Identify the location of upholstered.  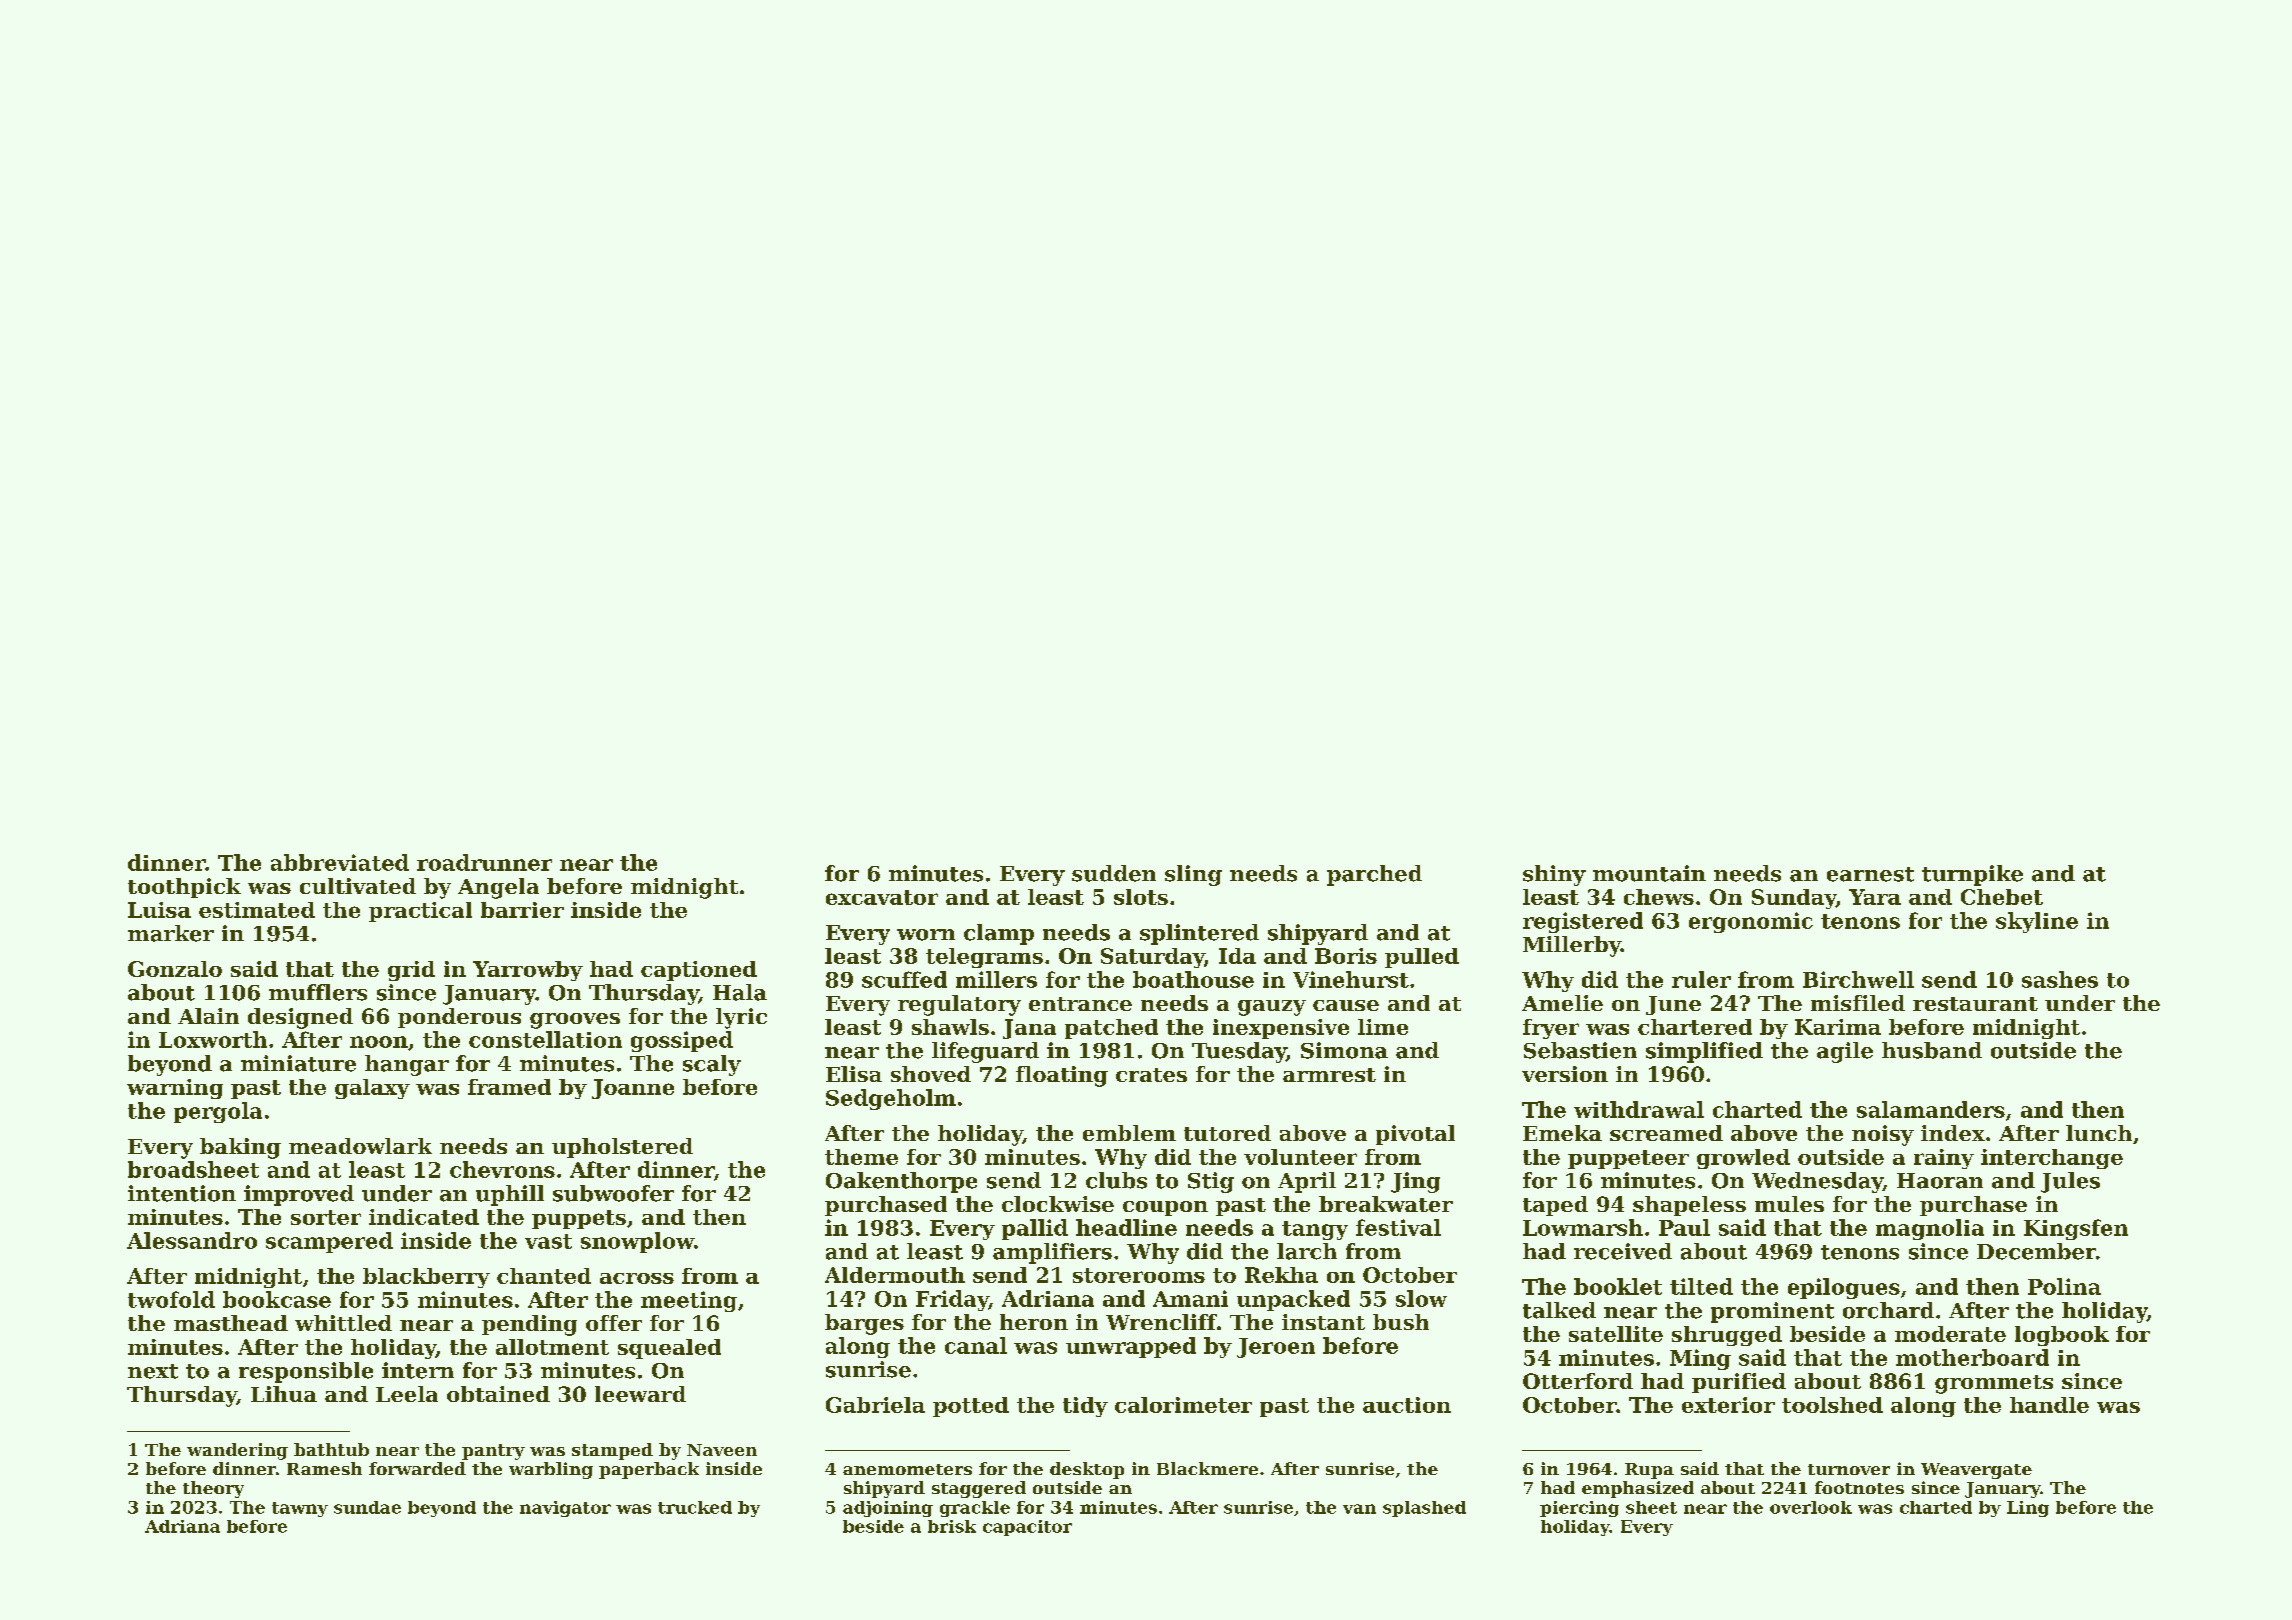
(622, 1148).
